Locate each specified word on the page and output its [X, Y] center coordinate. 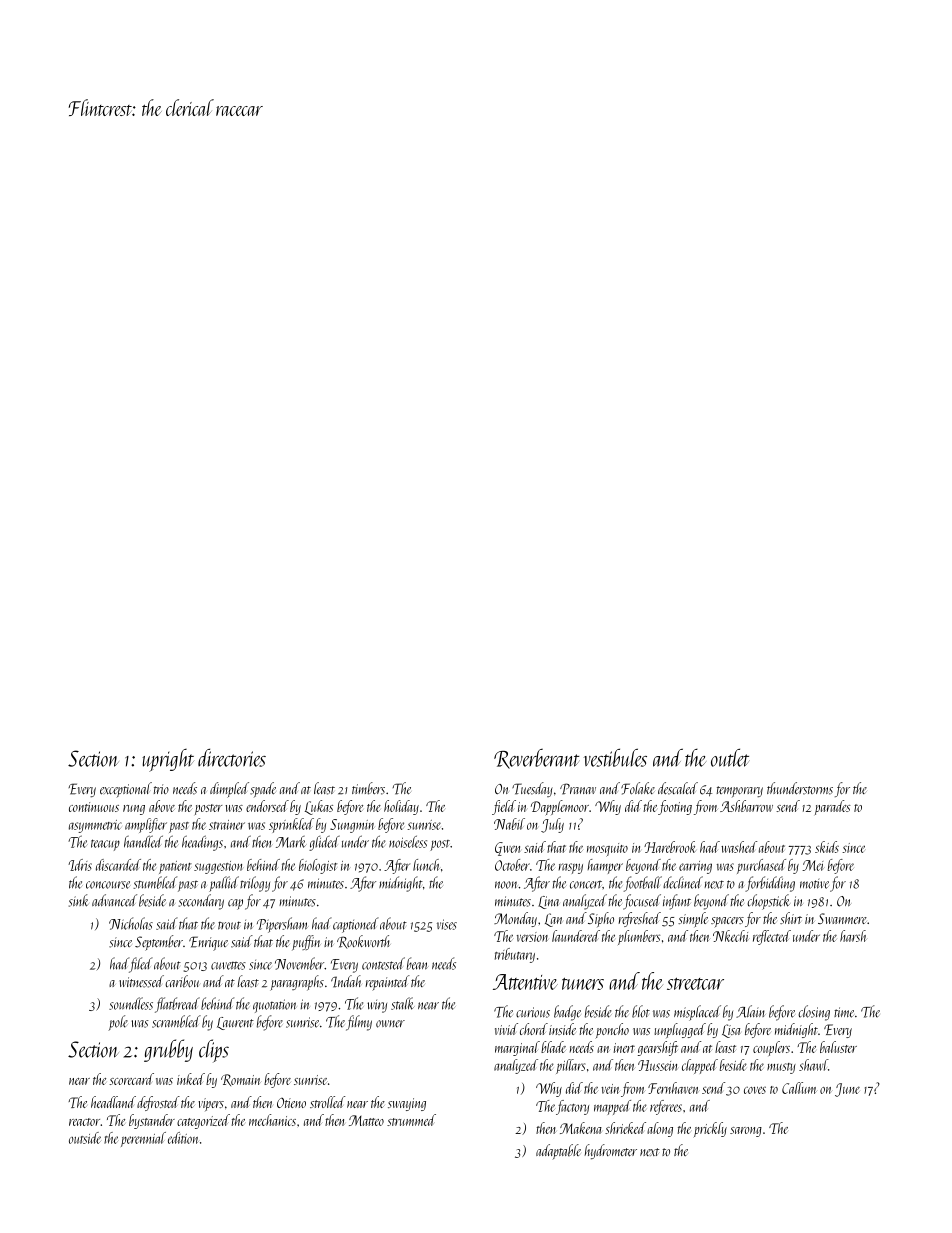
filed [141, 965]
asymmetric [95, 826]
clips [214, 1051]
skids [827, 847]
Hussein [657, 1065]
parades [833, 807]
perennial [143, 1139]
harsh [853, 936]
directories [232, 758]
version [532, 937]
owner [390, 1024]
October [512, 865]
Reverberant [537, 759]
